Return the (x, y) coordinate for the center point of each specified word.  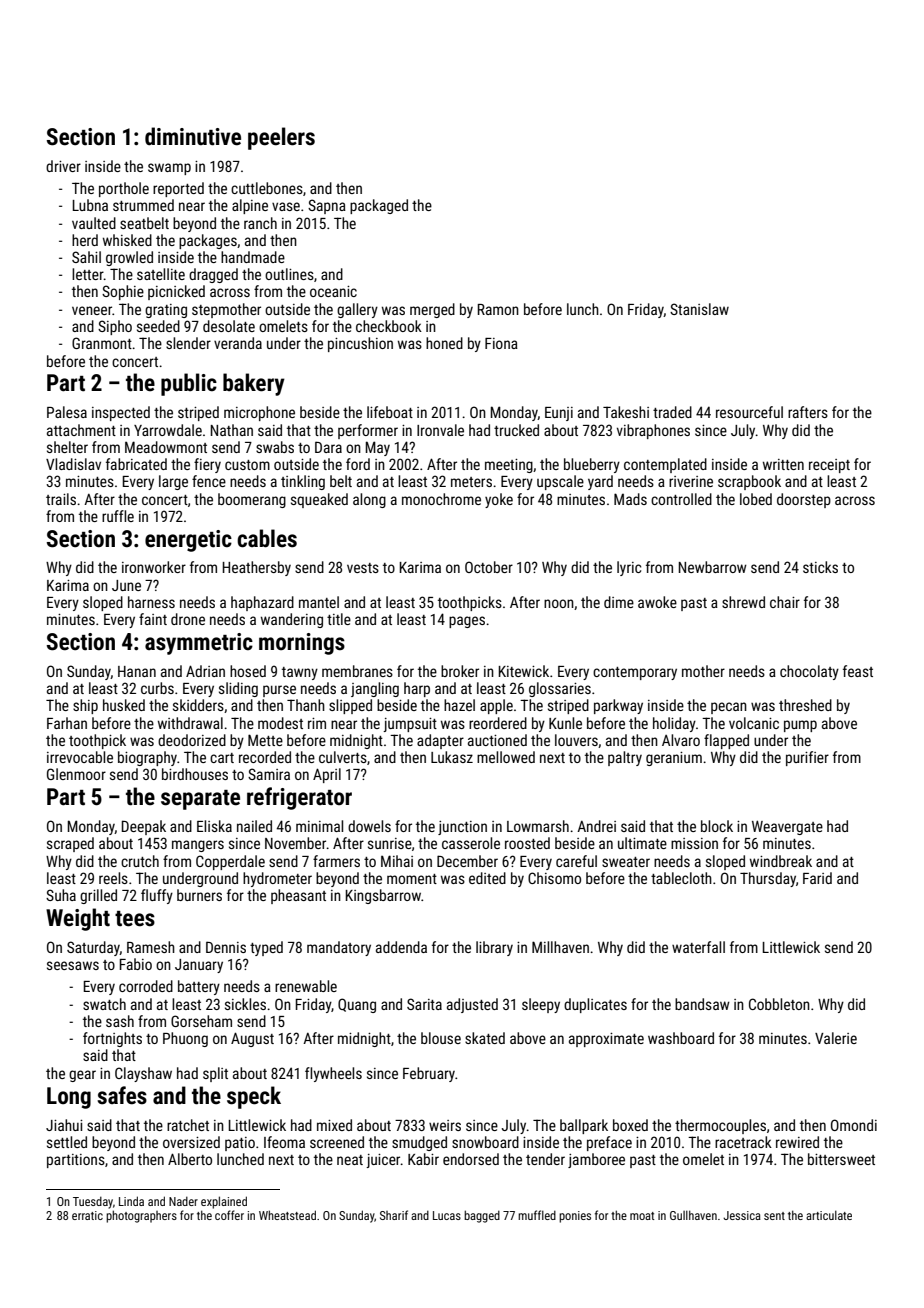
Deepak (144, 827)
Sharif (394, 1215)
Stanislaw (699, 309)
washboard (681, 1038)
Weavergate (787, 827)
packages (208, 241)
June (126, 585)
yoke (499, 500)
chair (785, 602)
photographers (141, 1216)
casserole (471, 843)
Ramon (498, 309)
